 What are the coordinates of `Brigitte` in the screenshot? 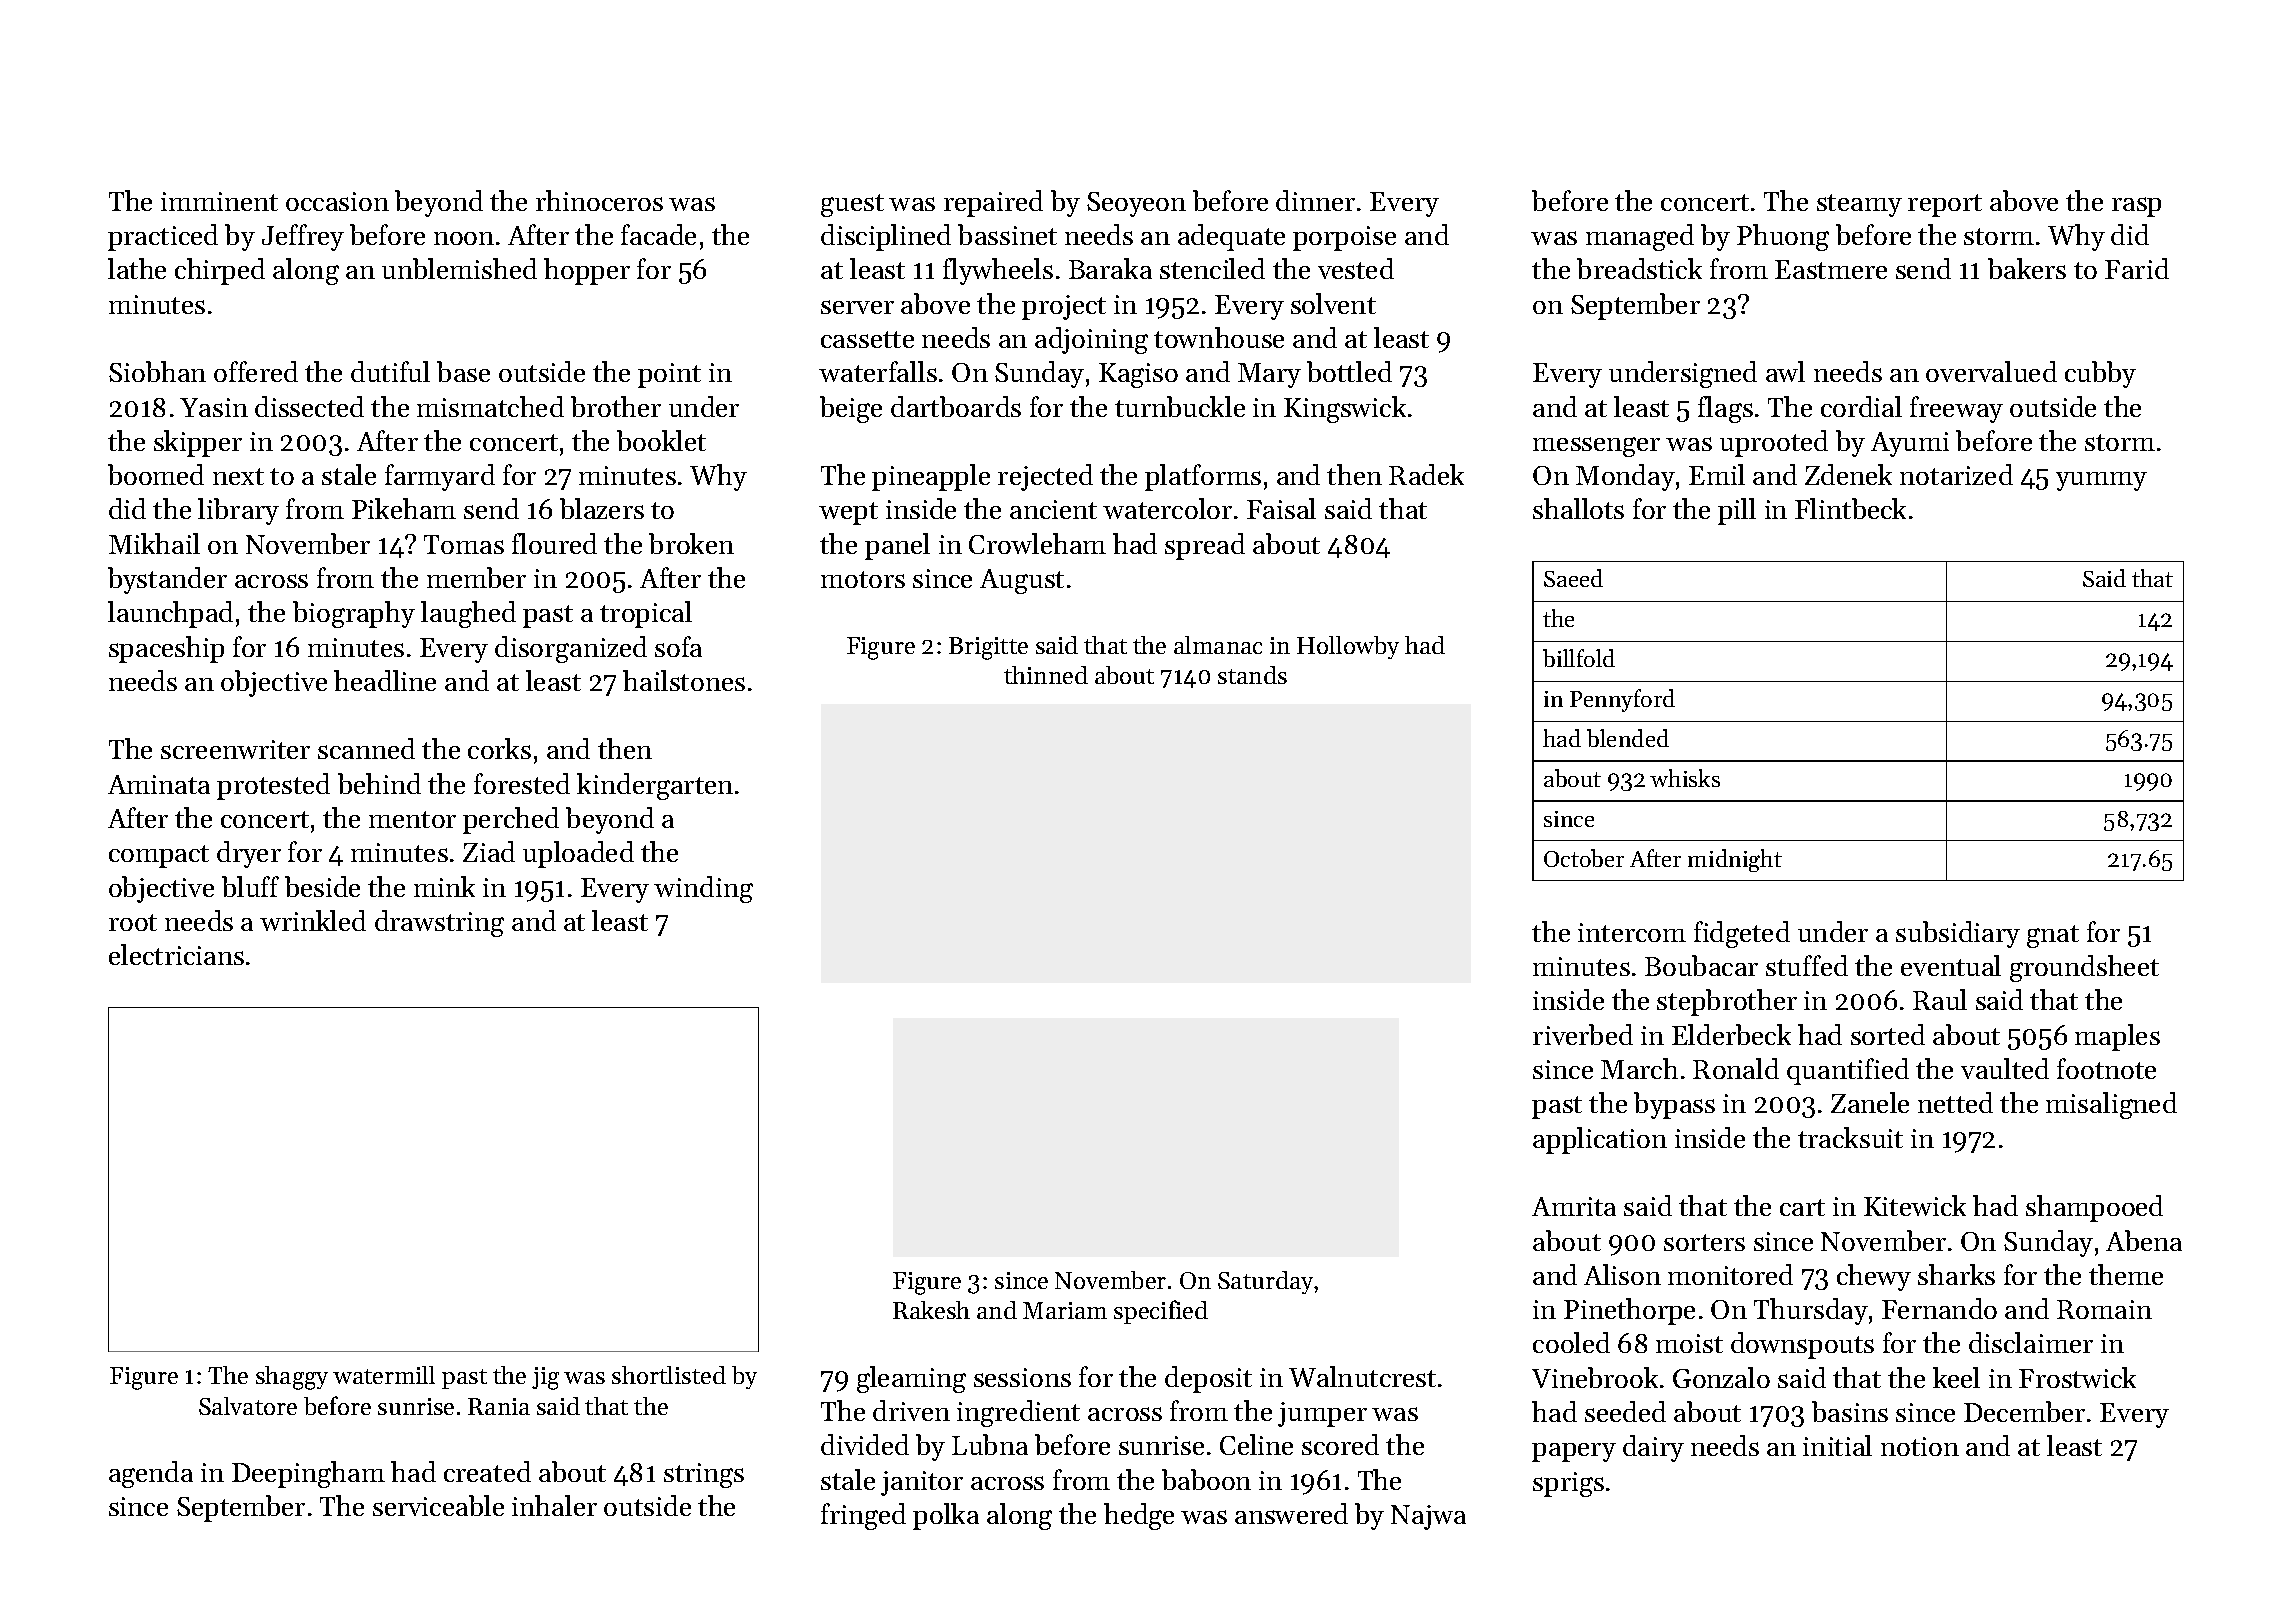 It's located at (988, 648).
